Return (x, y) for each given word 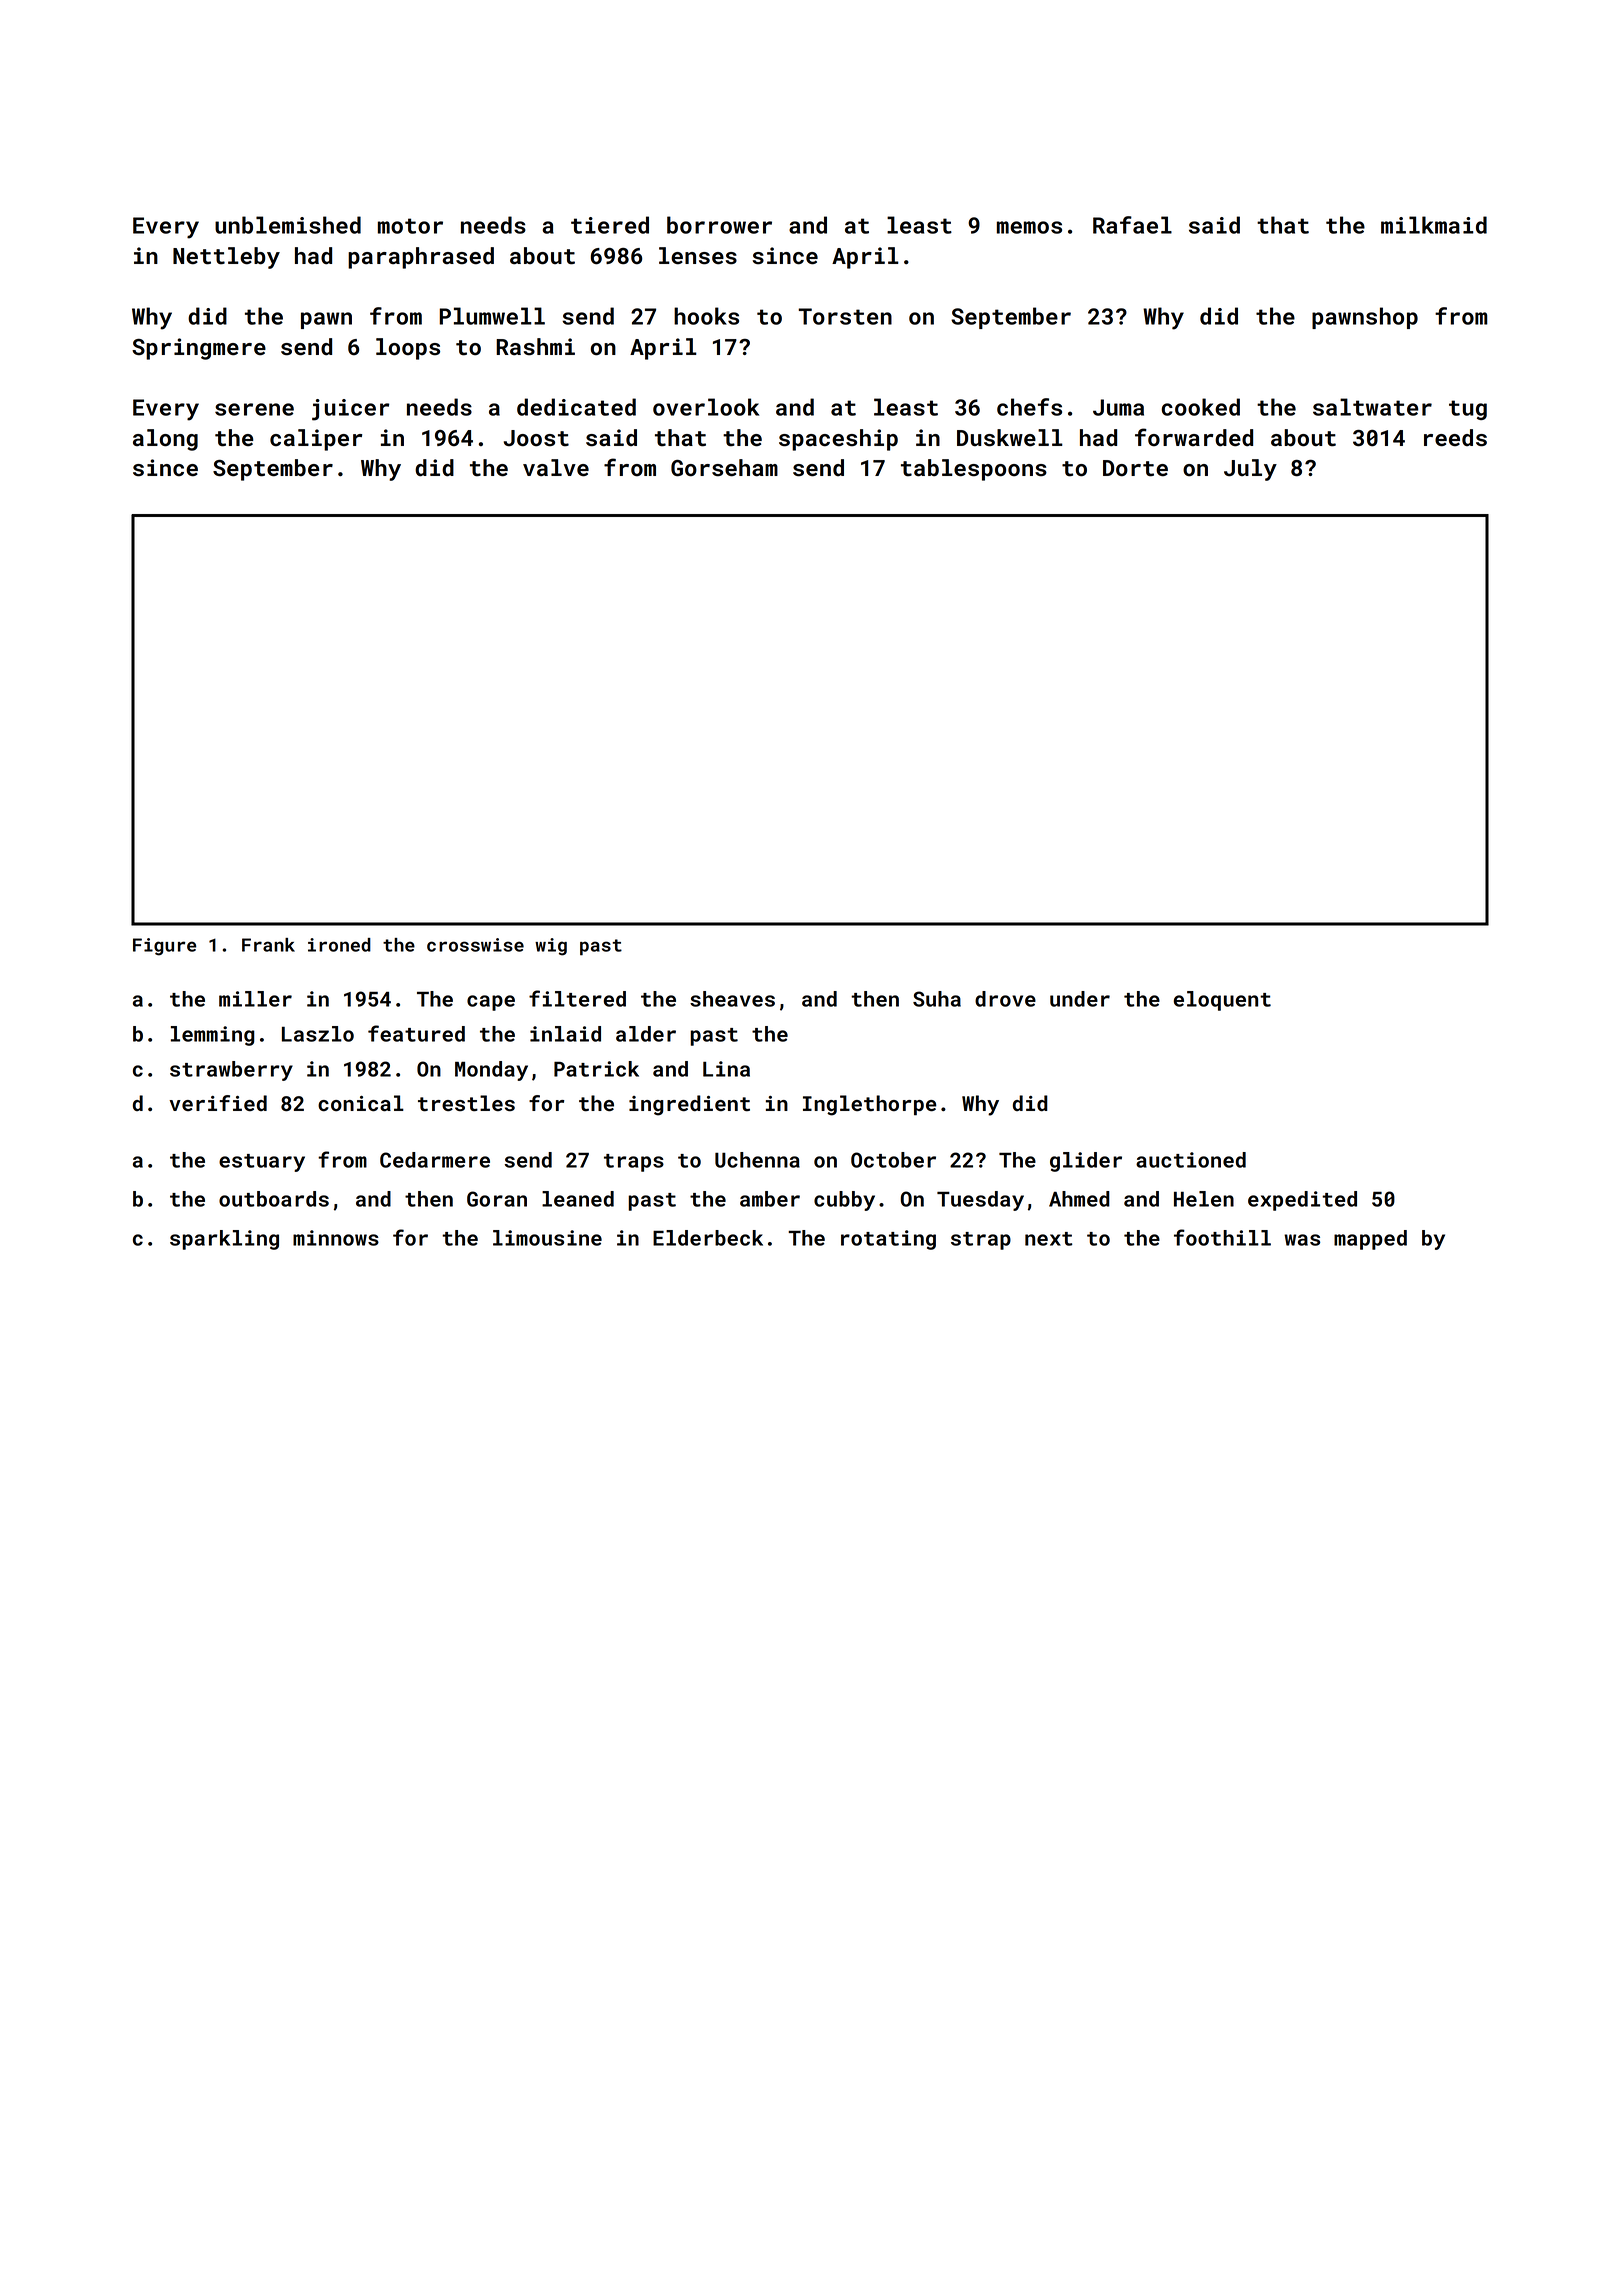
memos (1029, 227)
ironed (339, 945)
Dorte (1135, 468)
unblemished (288, 225)
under (1080, 999)
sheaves (732, 999)
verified (218, 1103)
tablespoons (974, 470)
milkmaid (1434, 225)
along (165, 440)
